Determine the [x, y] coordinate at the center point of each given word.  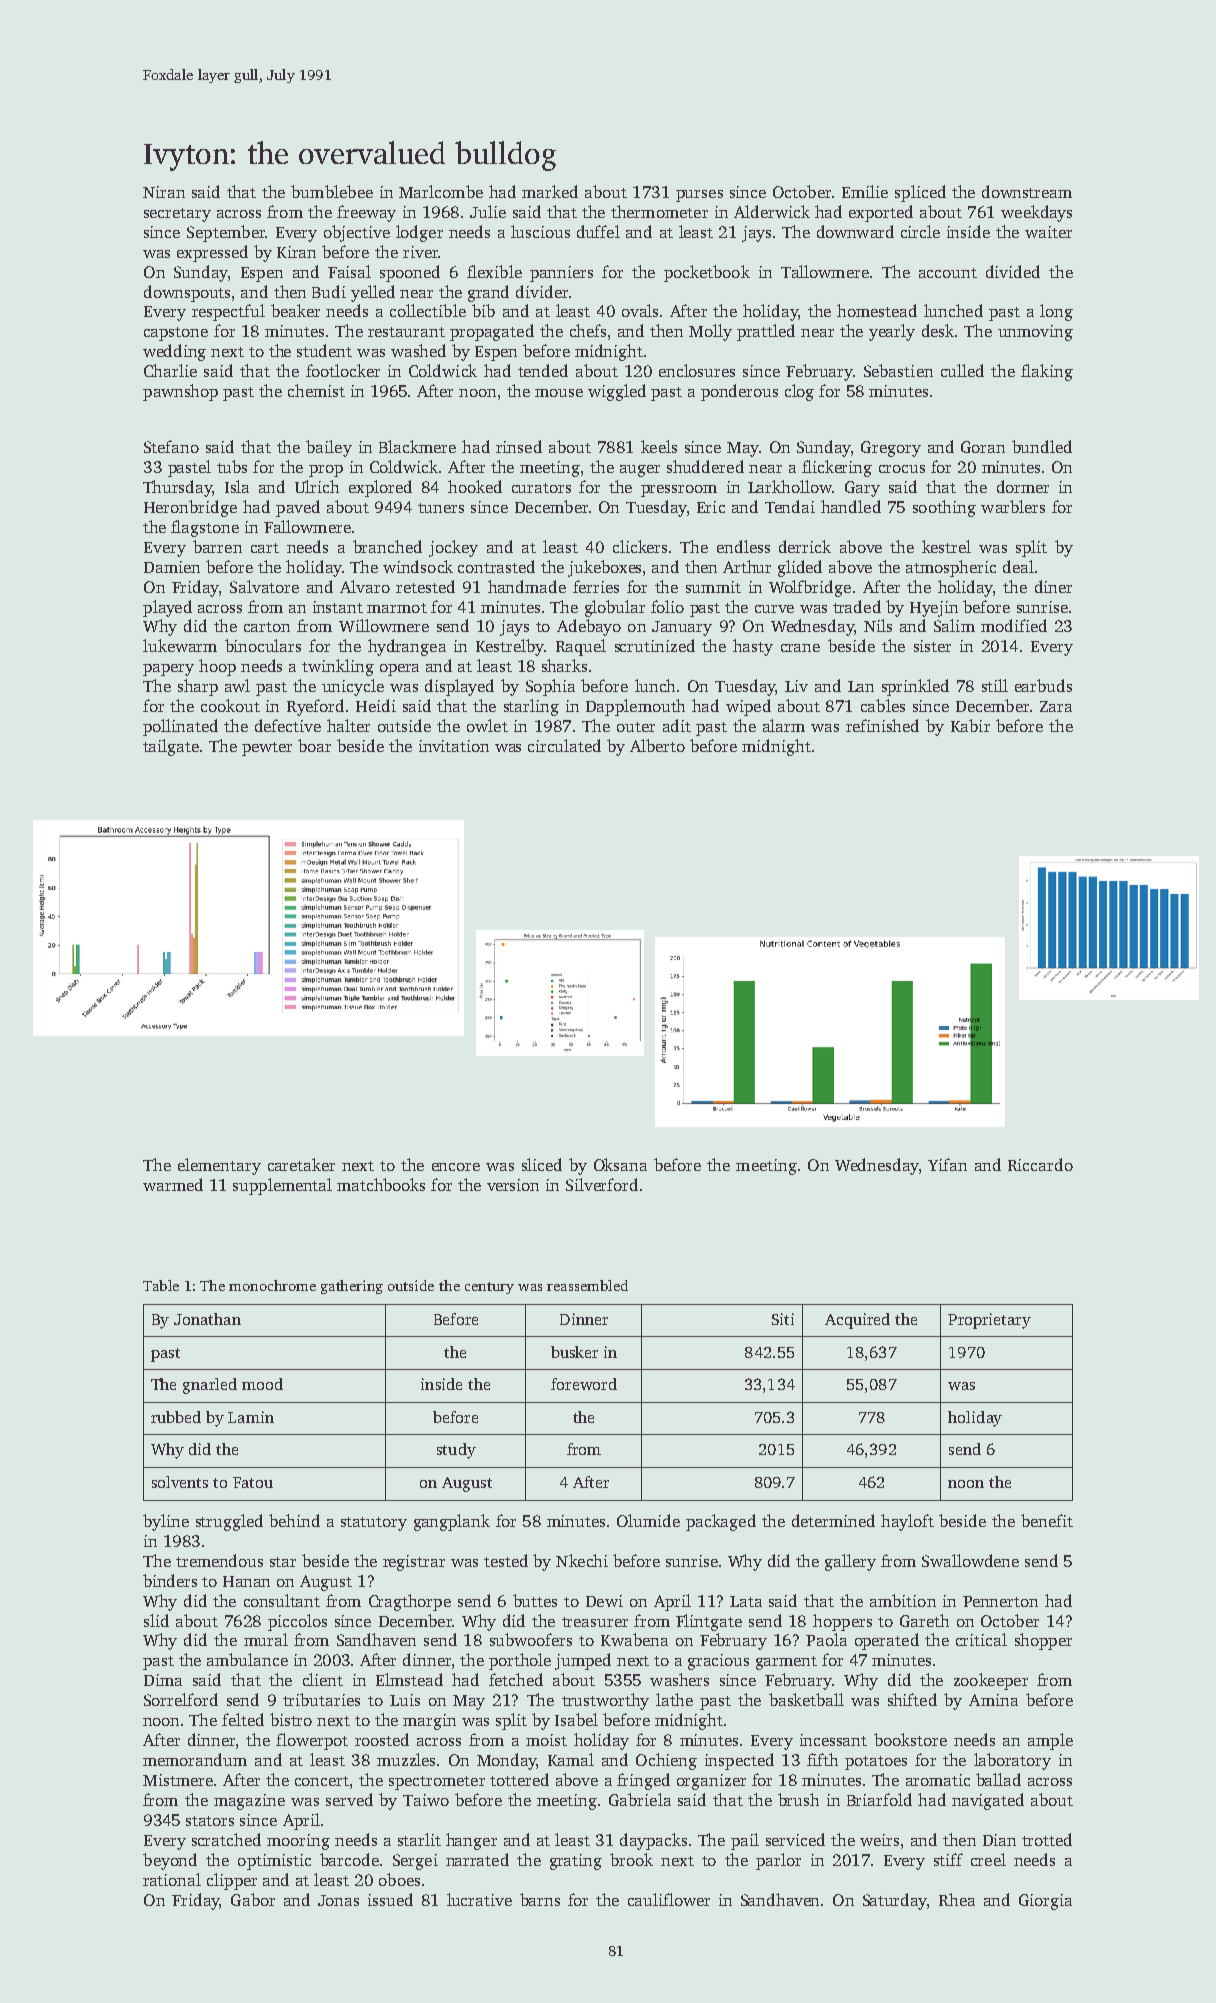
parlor [778, 1861]
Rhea [957, 1899]
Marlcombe [441, 191]
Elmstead [409, 1679]
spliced [920, 193]
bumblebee [332, 191]
